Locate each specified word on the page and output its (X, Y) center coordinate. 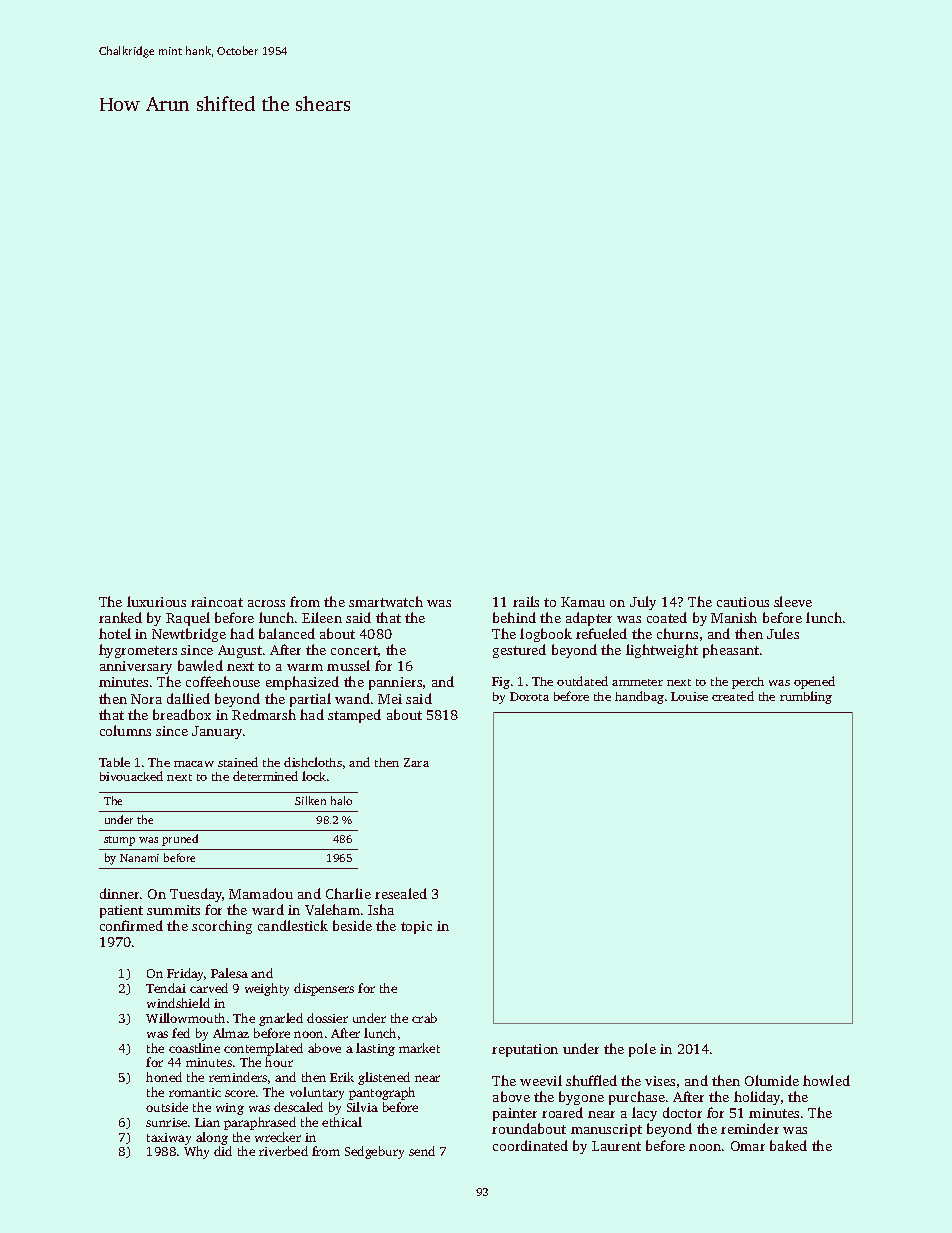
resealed (401, 893)
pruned (180, 840)
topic (416, 927)
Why (196, 1152)
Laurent (616, 1146)
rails (526, 601)
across (266, 603)
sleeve (793, 601)
